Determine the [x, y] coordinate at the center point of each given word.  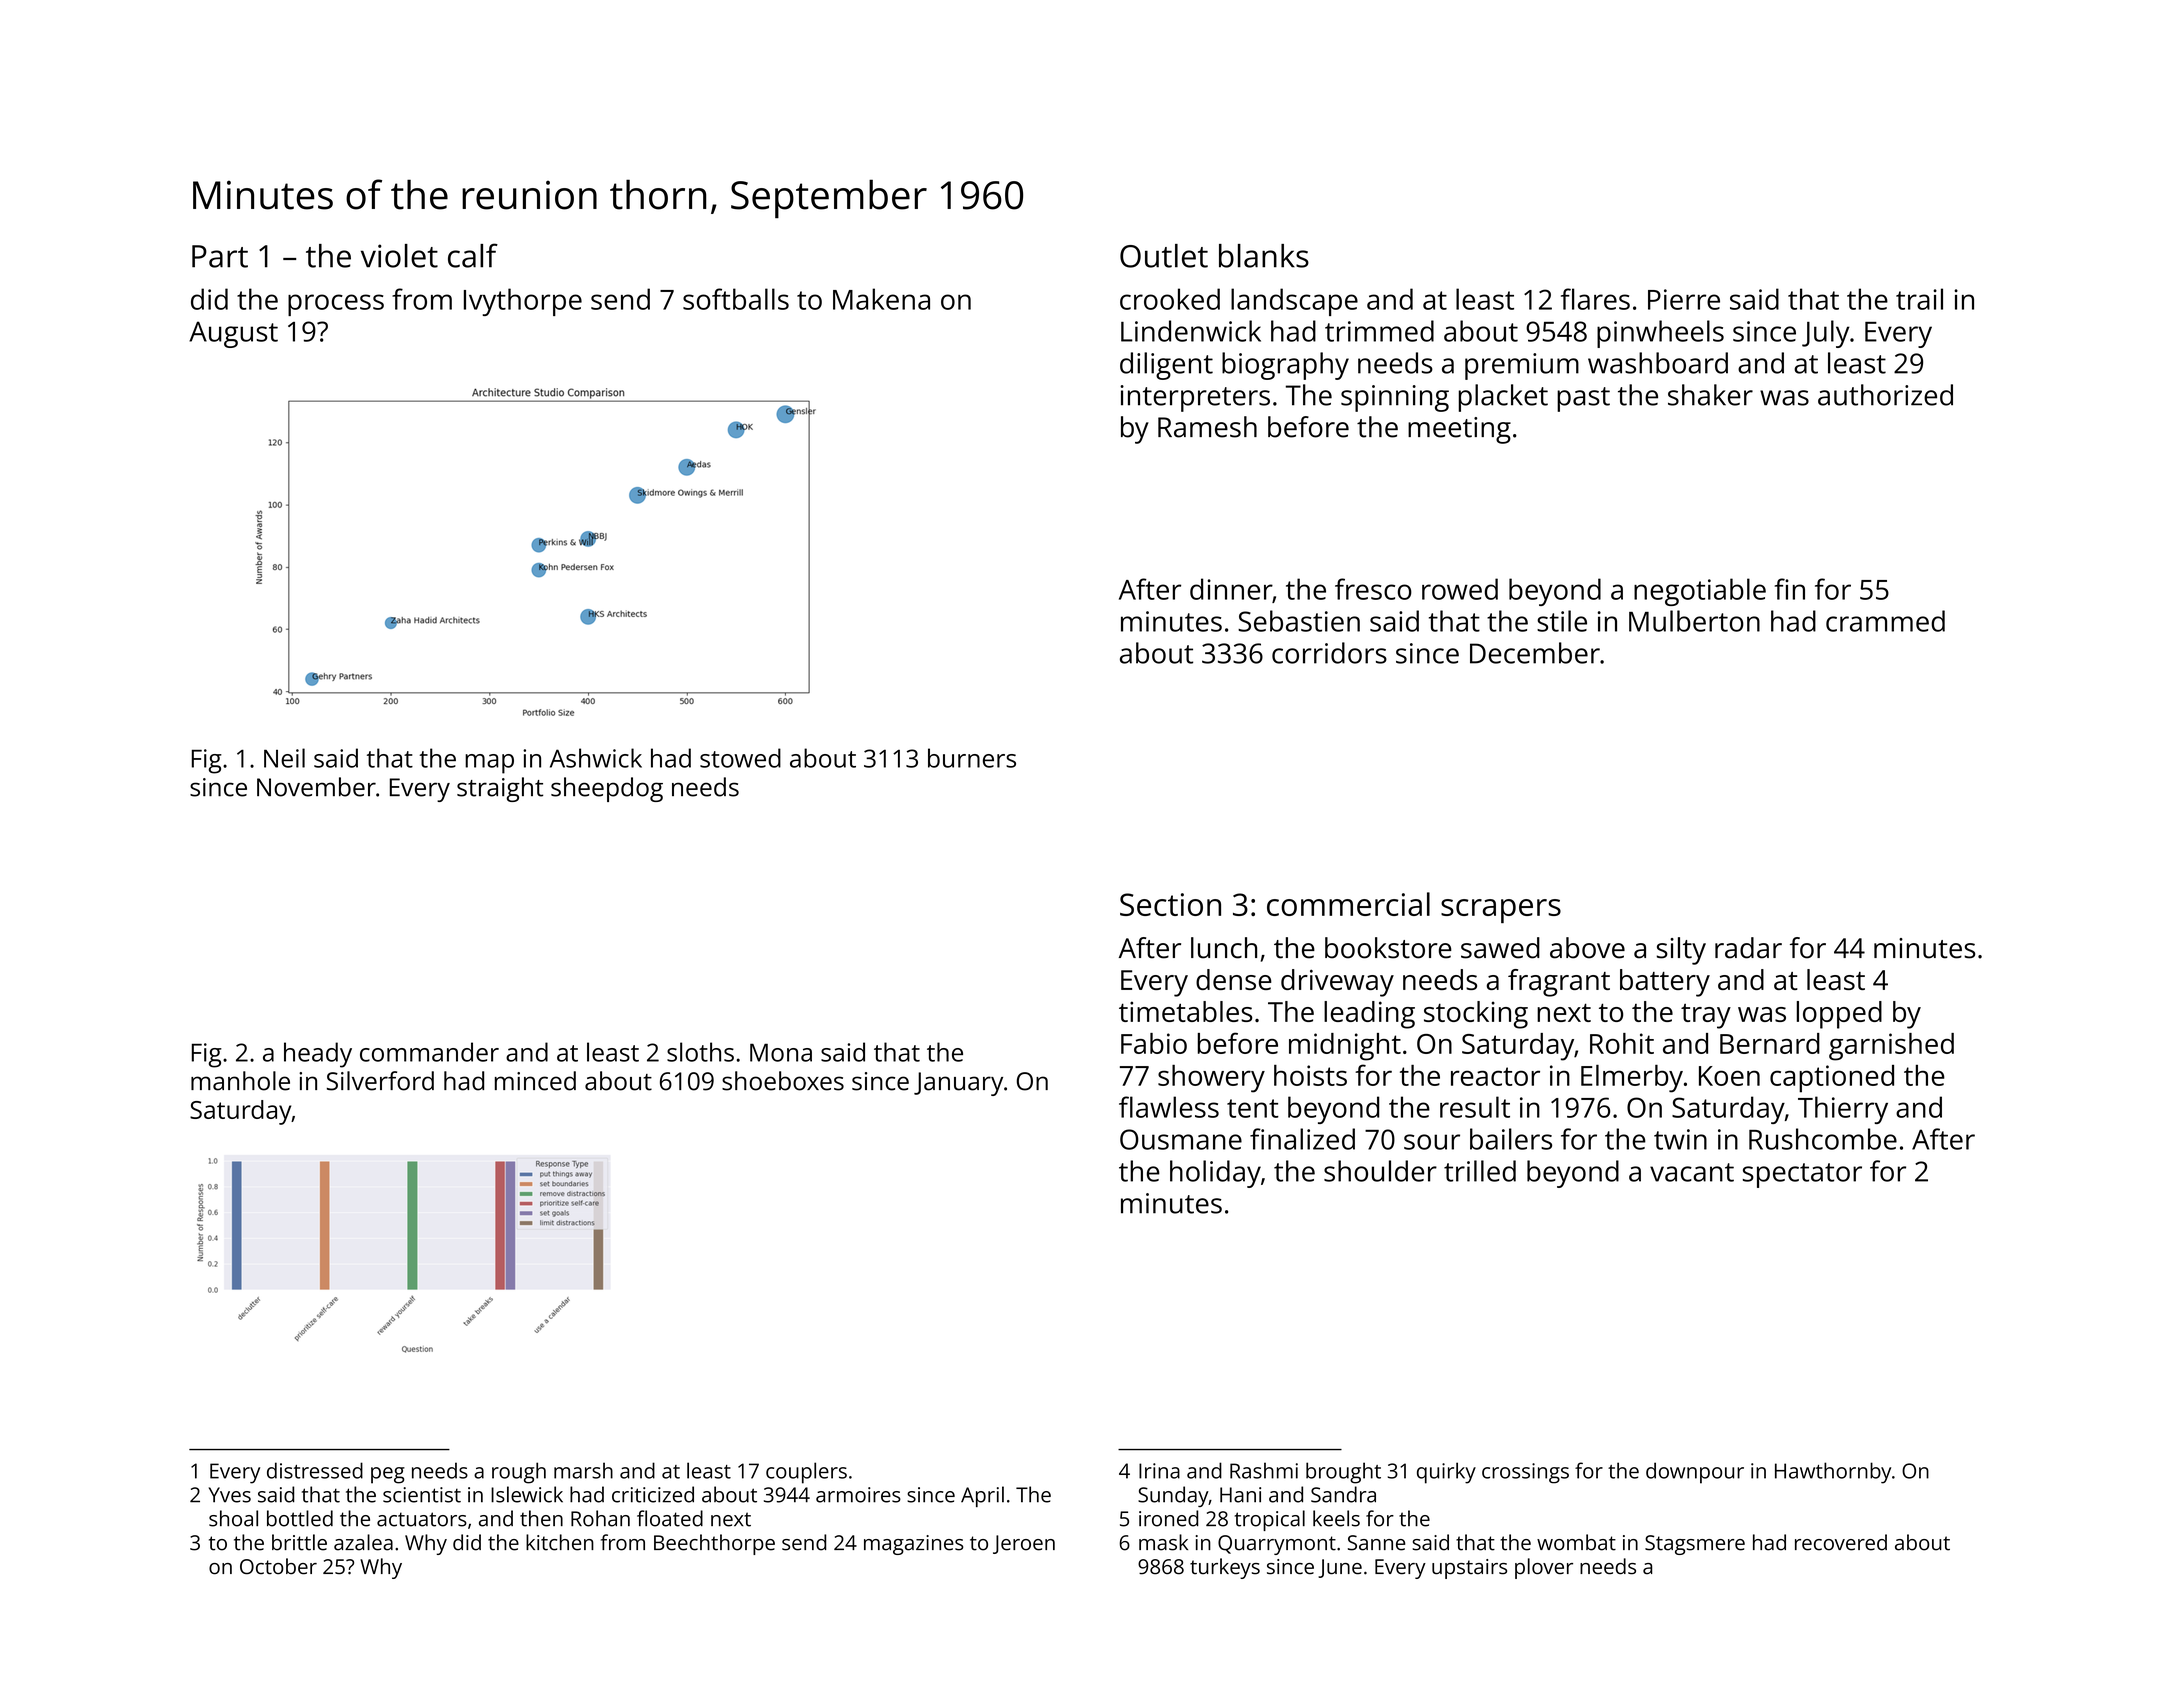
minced [535, 1081]
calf [473, 255]
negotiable [1700, 592]
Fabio [1154, 1043]
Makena [881, 299]
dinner [1231, 589]
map [489, 764]
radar [1748, 948]
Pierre [1684, 299]
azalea [363, 1542]
